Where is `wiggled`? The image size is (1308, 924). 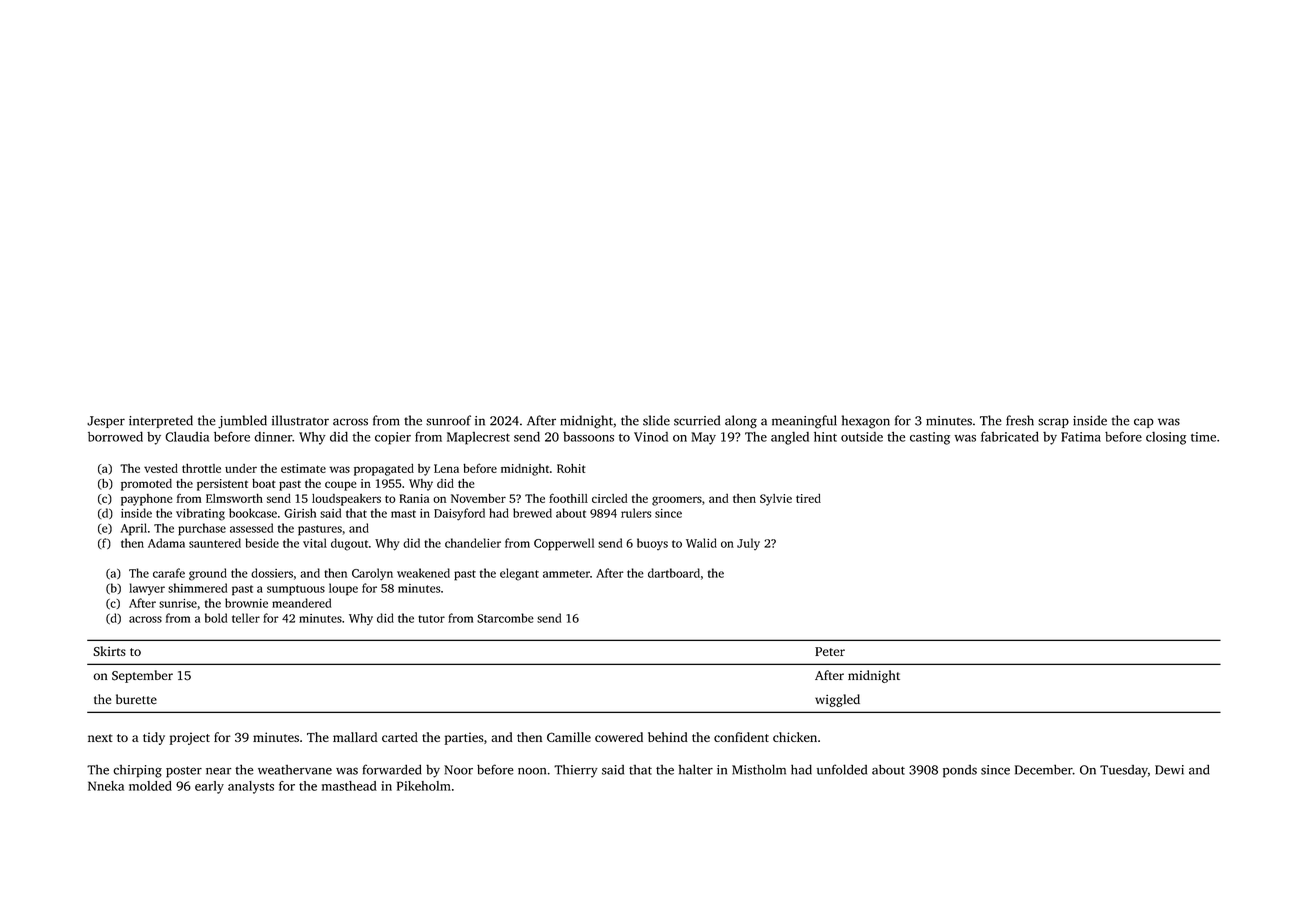 wiggled is located at coordinates (837, 700).
